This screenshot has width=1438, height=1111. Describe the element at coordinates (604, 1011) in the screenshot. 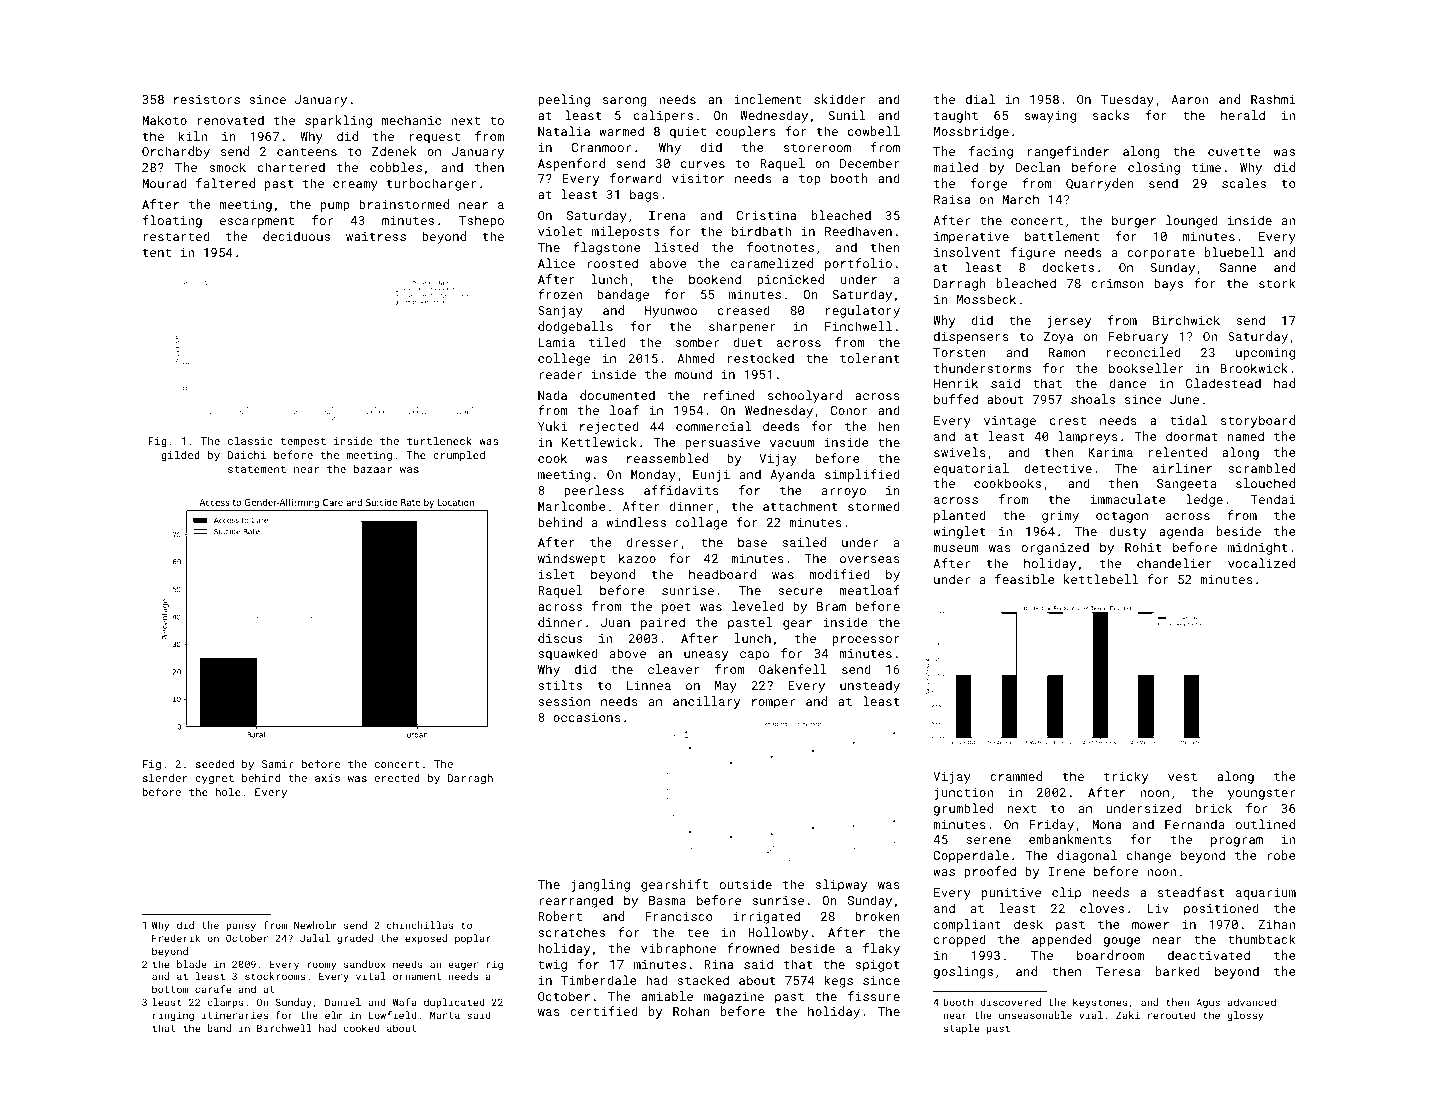

I see `certified` at that location.
